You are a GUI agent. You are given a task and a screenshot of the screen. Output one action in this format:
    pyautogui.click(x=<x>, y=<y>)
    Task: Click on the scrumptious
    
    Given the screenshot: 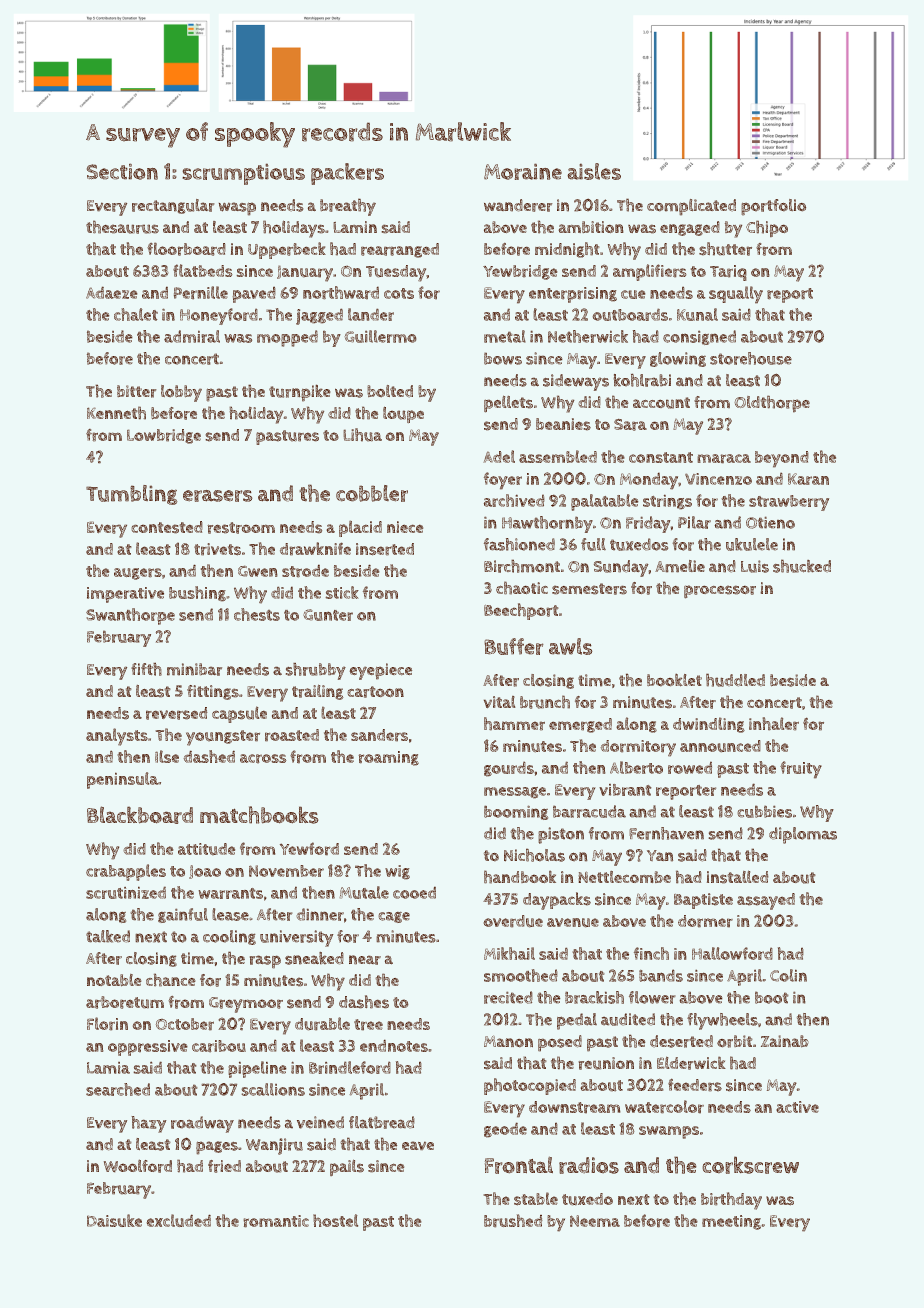 What is the action you would take?
    pyautogui.click(x=244, y=174)
